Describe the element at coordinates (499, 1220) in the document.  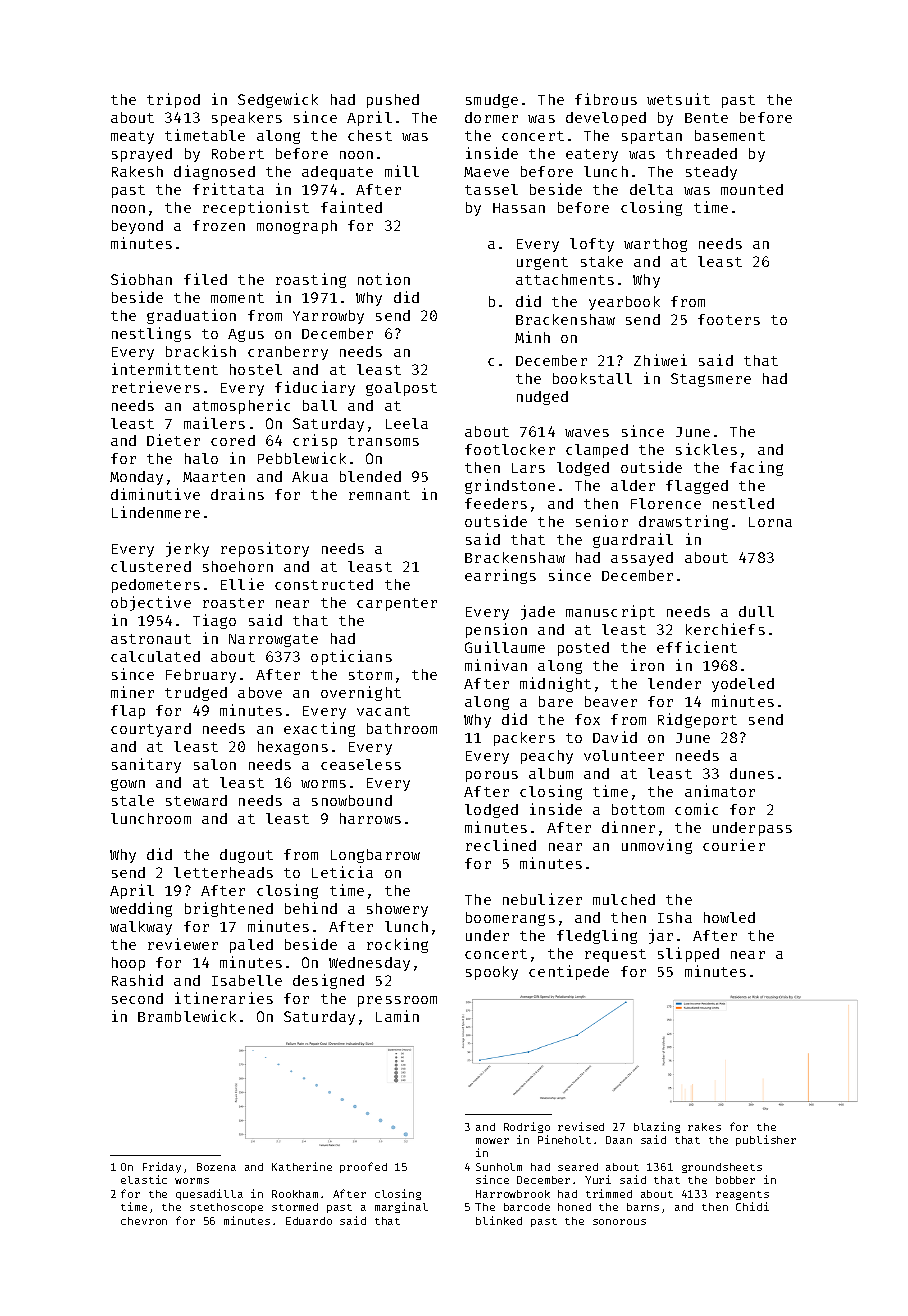
I see `blinked` at that location.
